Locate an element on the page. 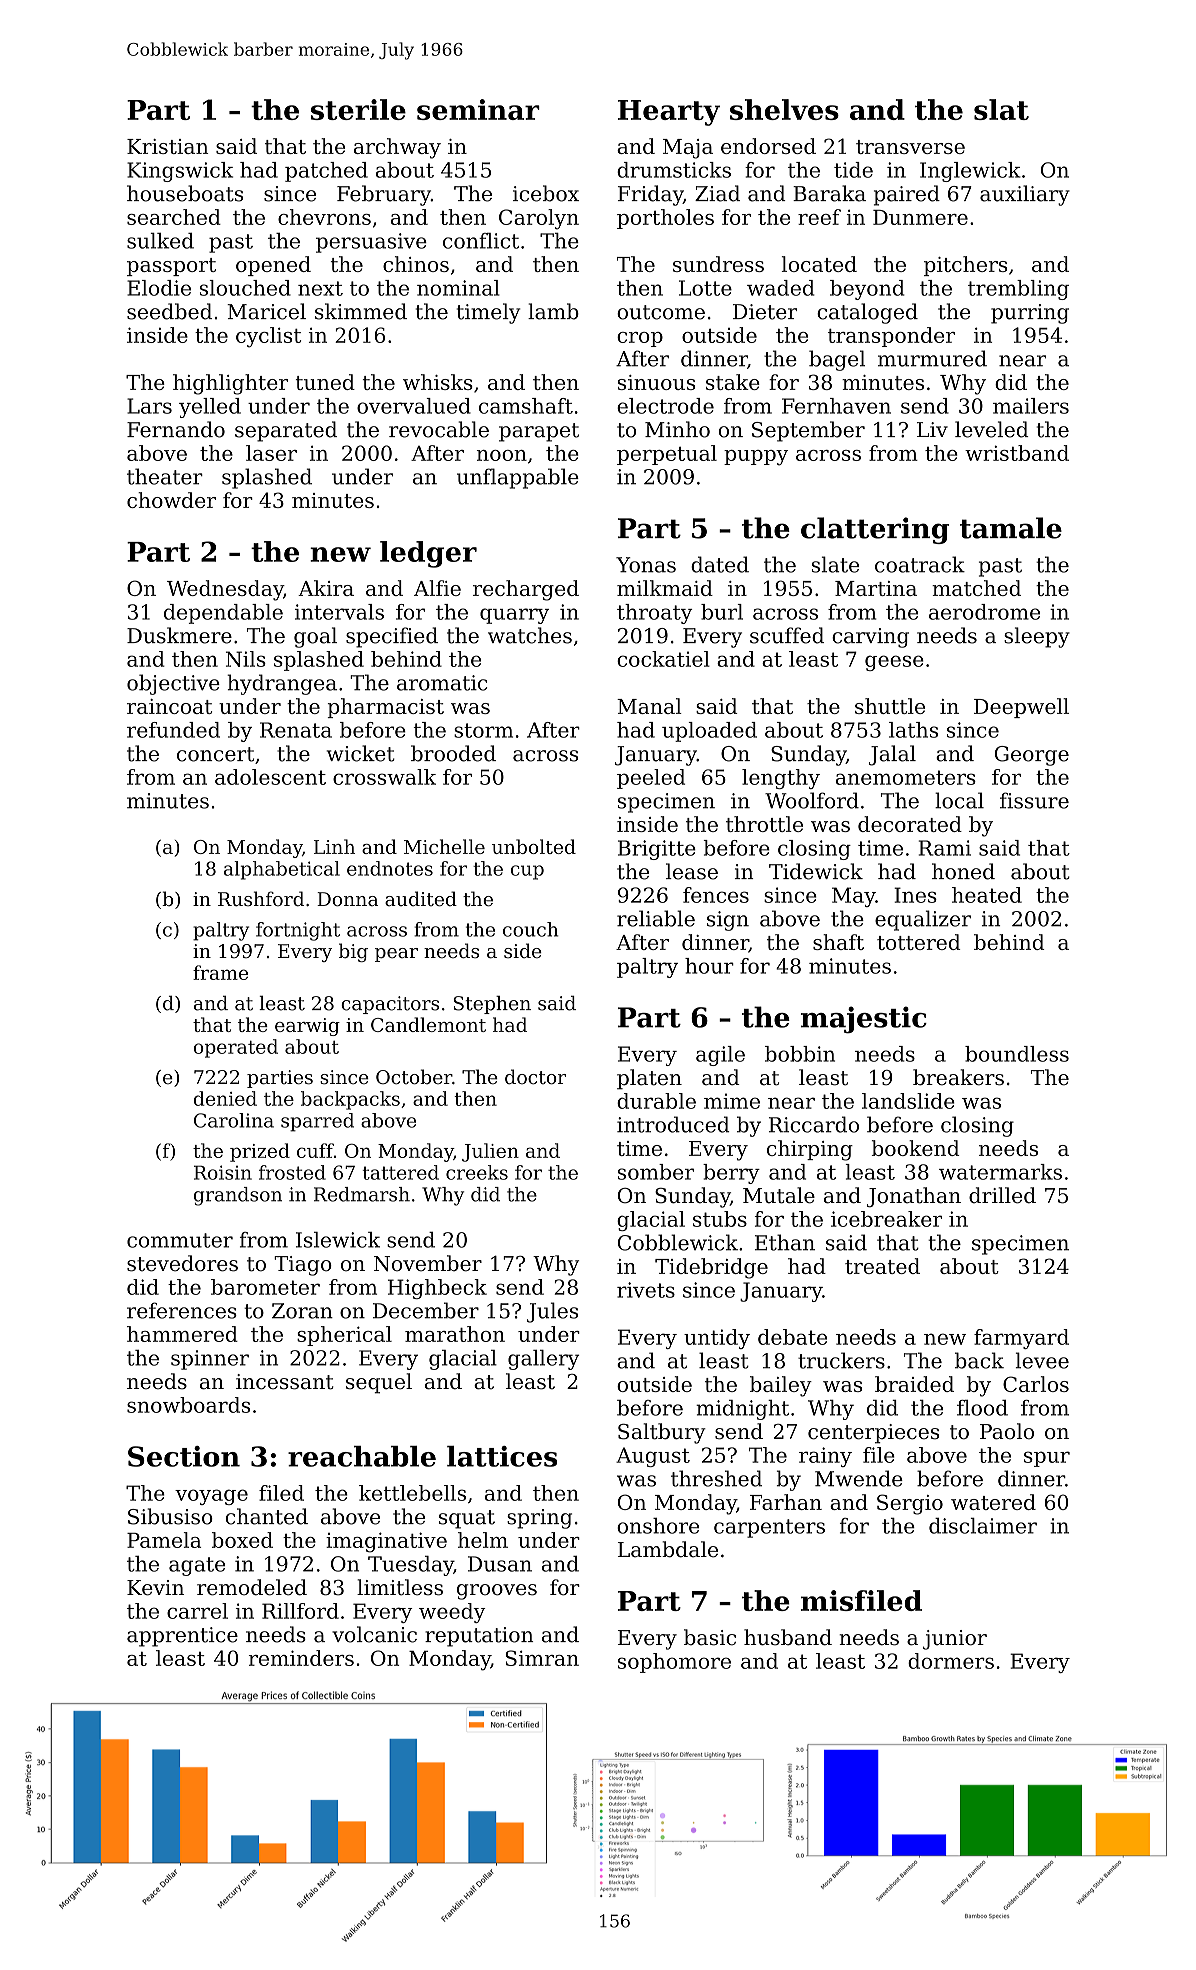 The image size is (1196, 1970). Lotte is located at coordinates (705, 288).
